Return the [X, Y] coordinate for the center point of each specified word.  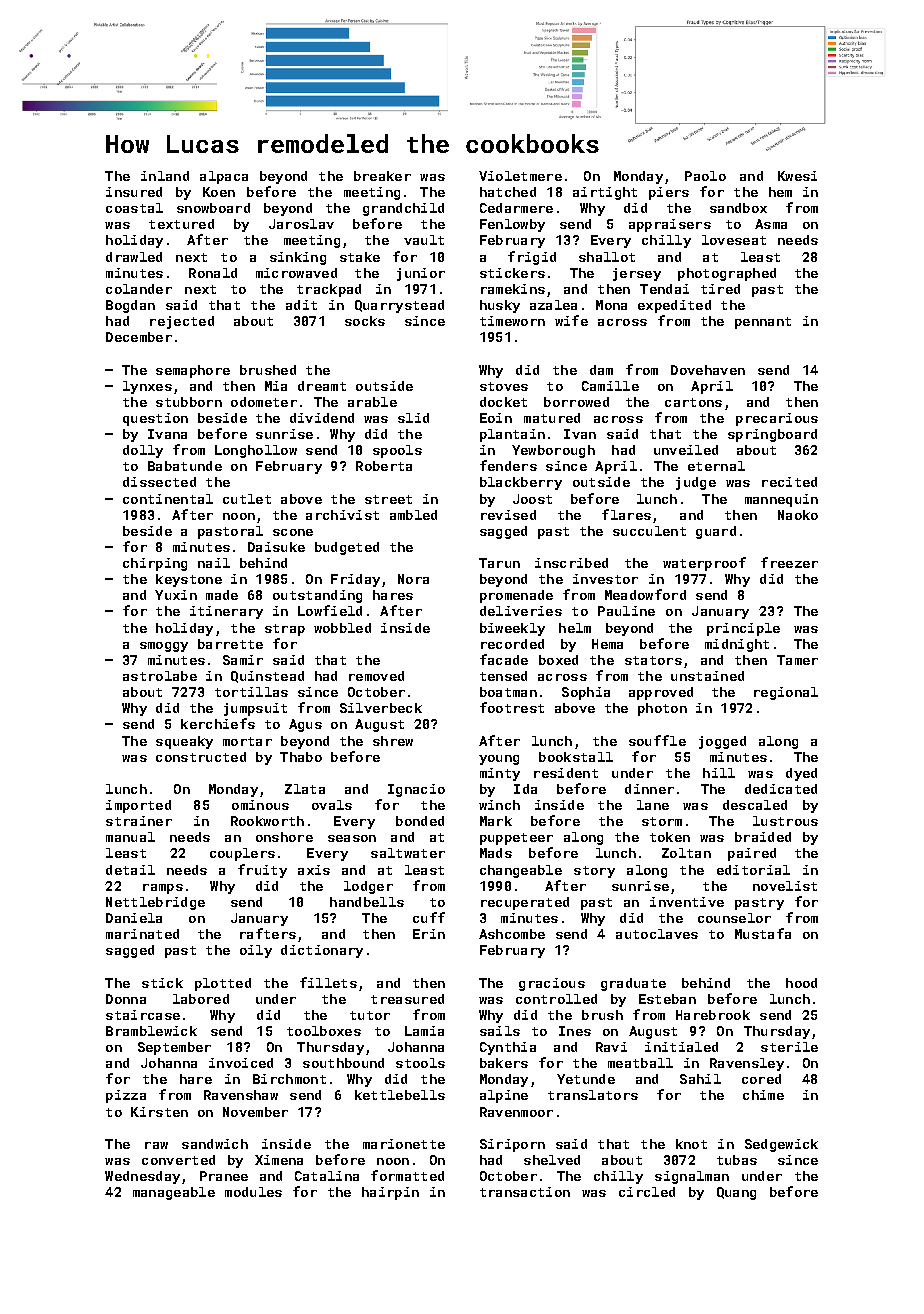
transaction [525, 1192]
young [499, 760]
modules [253, 1192]
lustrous [785, 821]
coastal [134, 208]
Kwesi [797, 176]
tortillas [251, 692]
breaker [382, 176]
